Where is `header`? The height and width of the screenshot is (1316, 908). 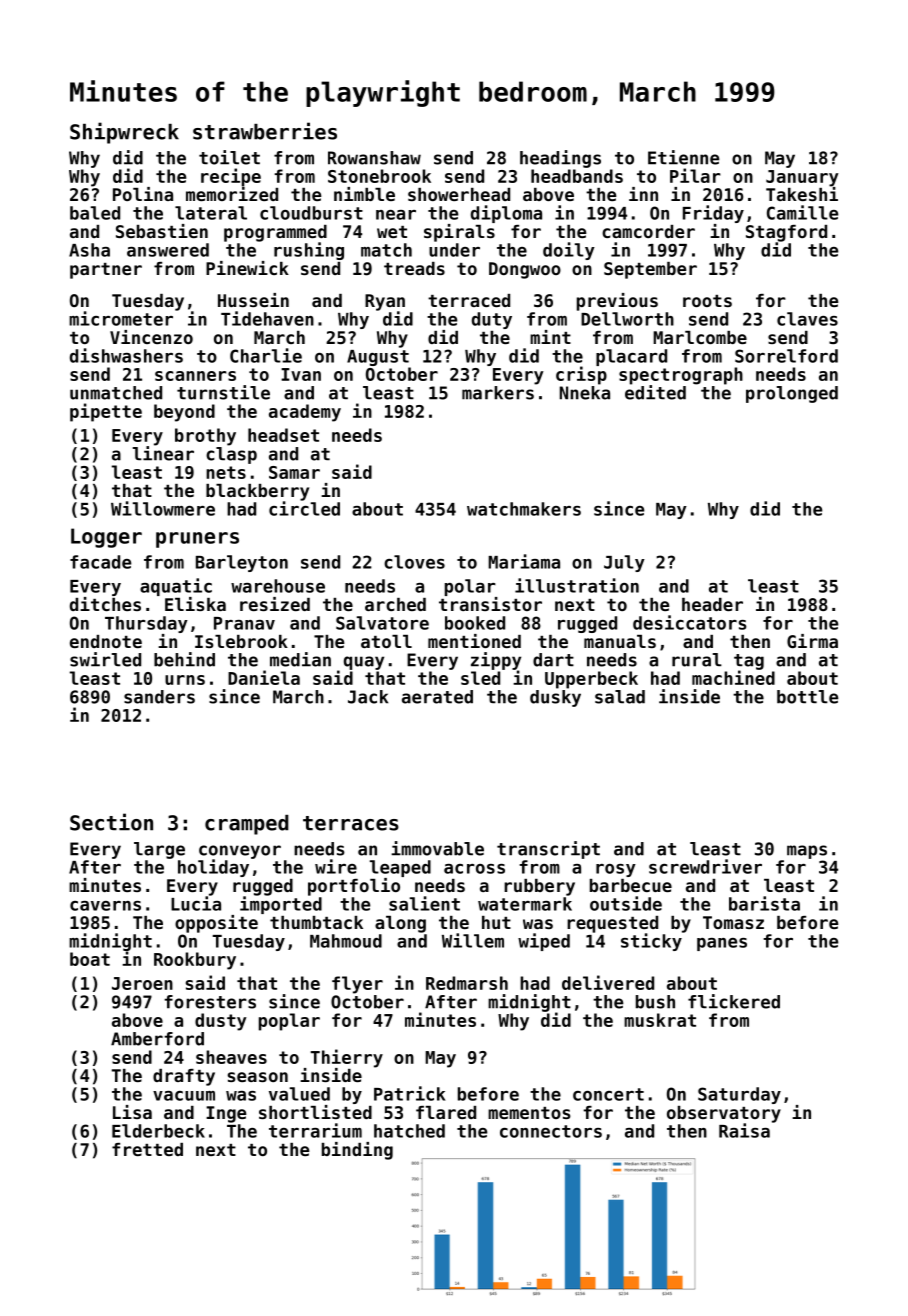 header is located at coordinates (712, 604).
